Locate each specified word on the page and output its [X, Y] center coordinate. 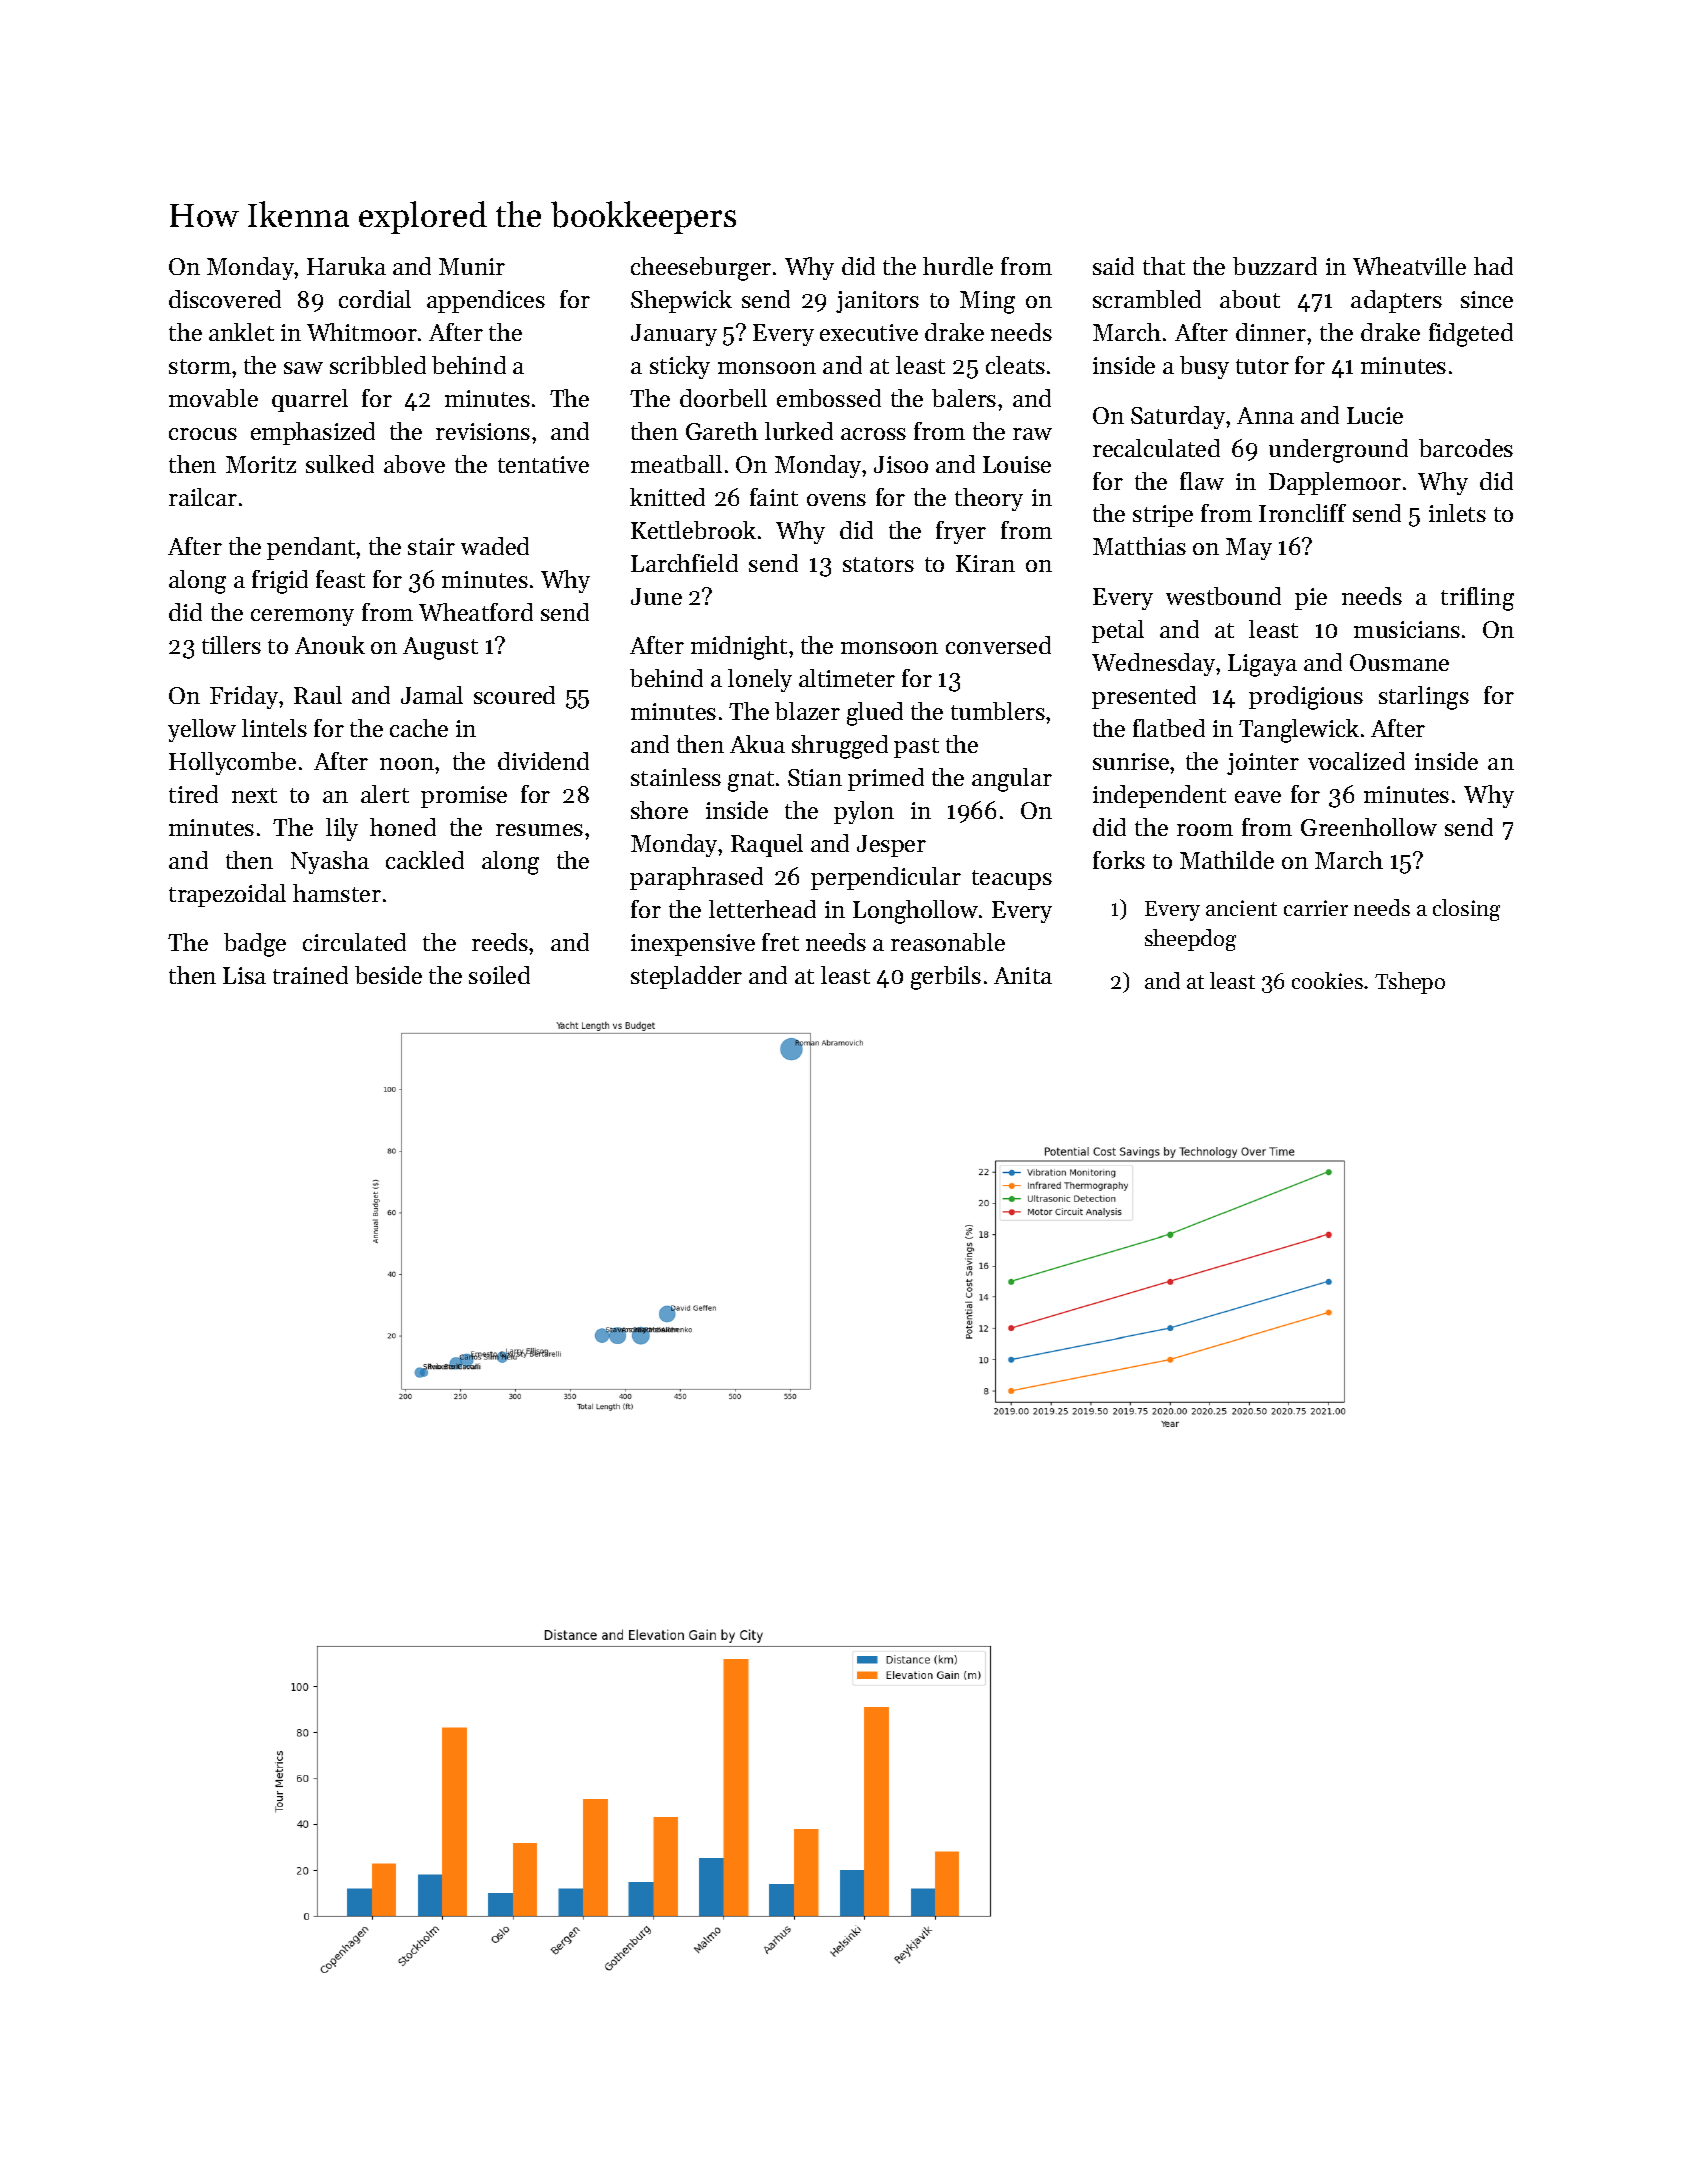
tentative [543, 464]
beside [388, 975]
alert [385, 794]
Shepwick [681, 301]
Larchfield [684, 563]
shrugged [840, 747]
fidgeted [1471, 335]
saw [303, 368]
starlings [1424, 698]
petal [1118, 631]
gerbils [946, 978]
